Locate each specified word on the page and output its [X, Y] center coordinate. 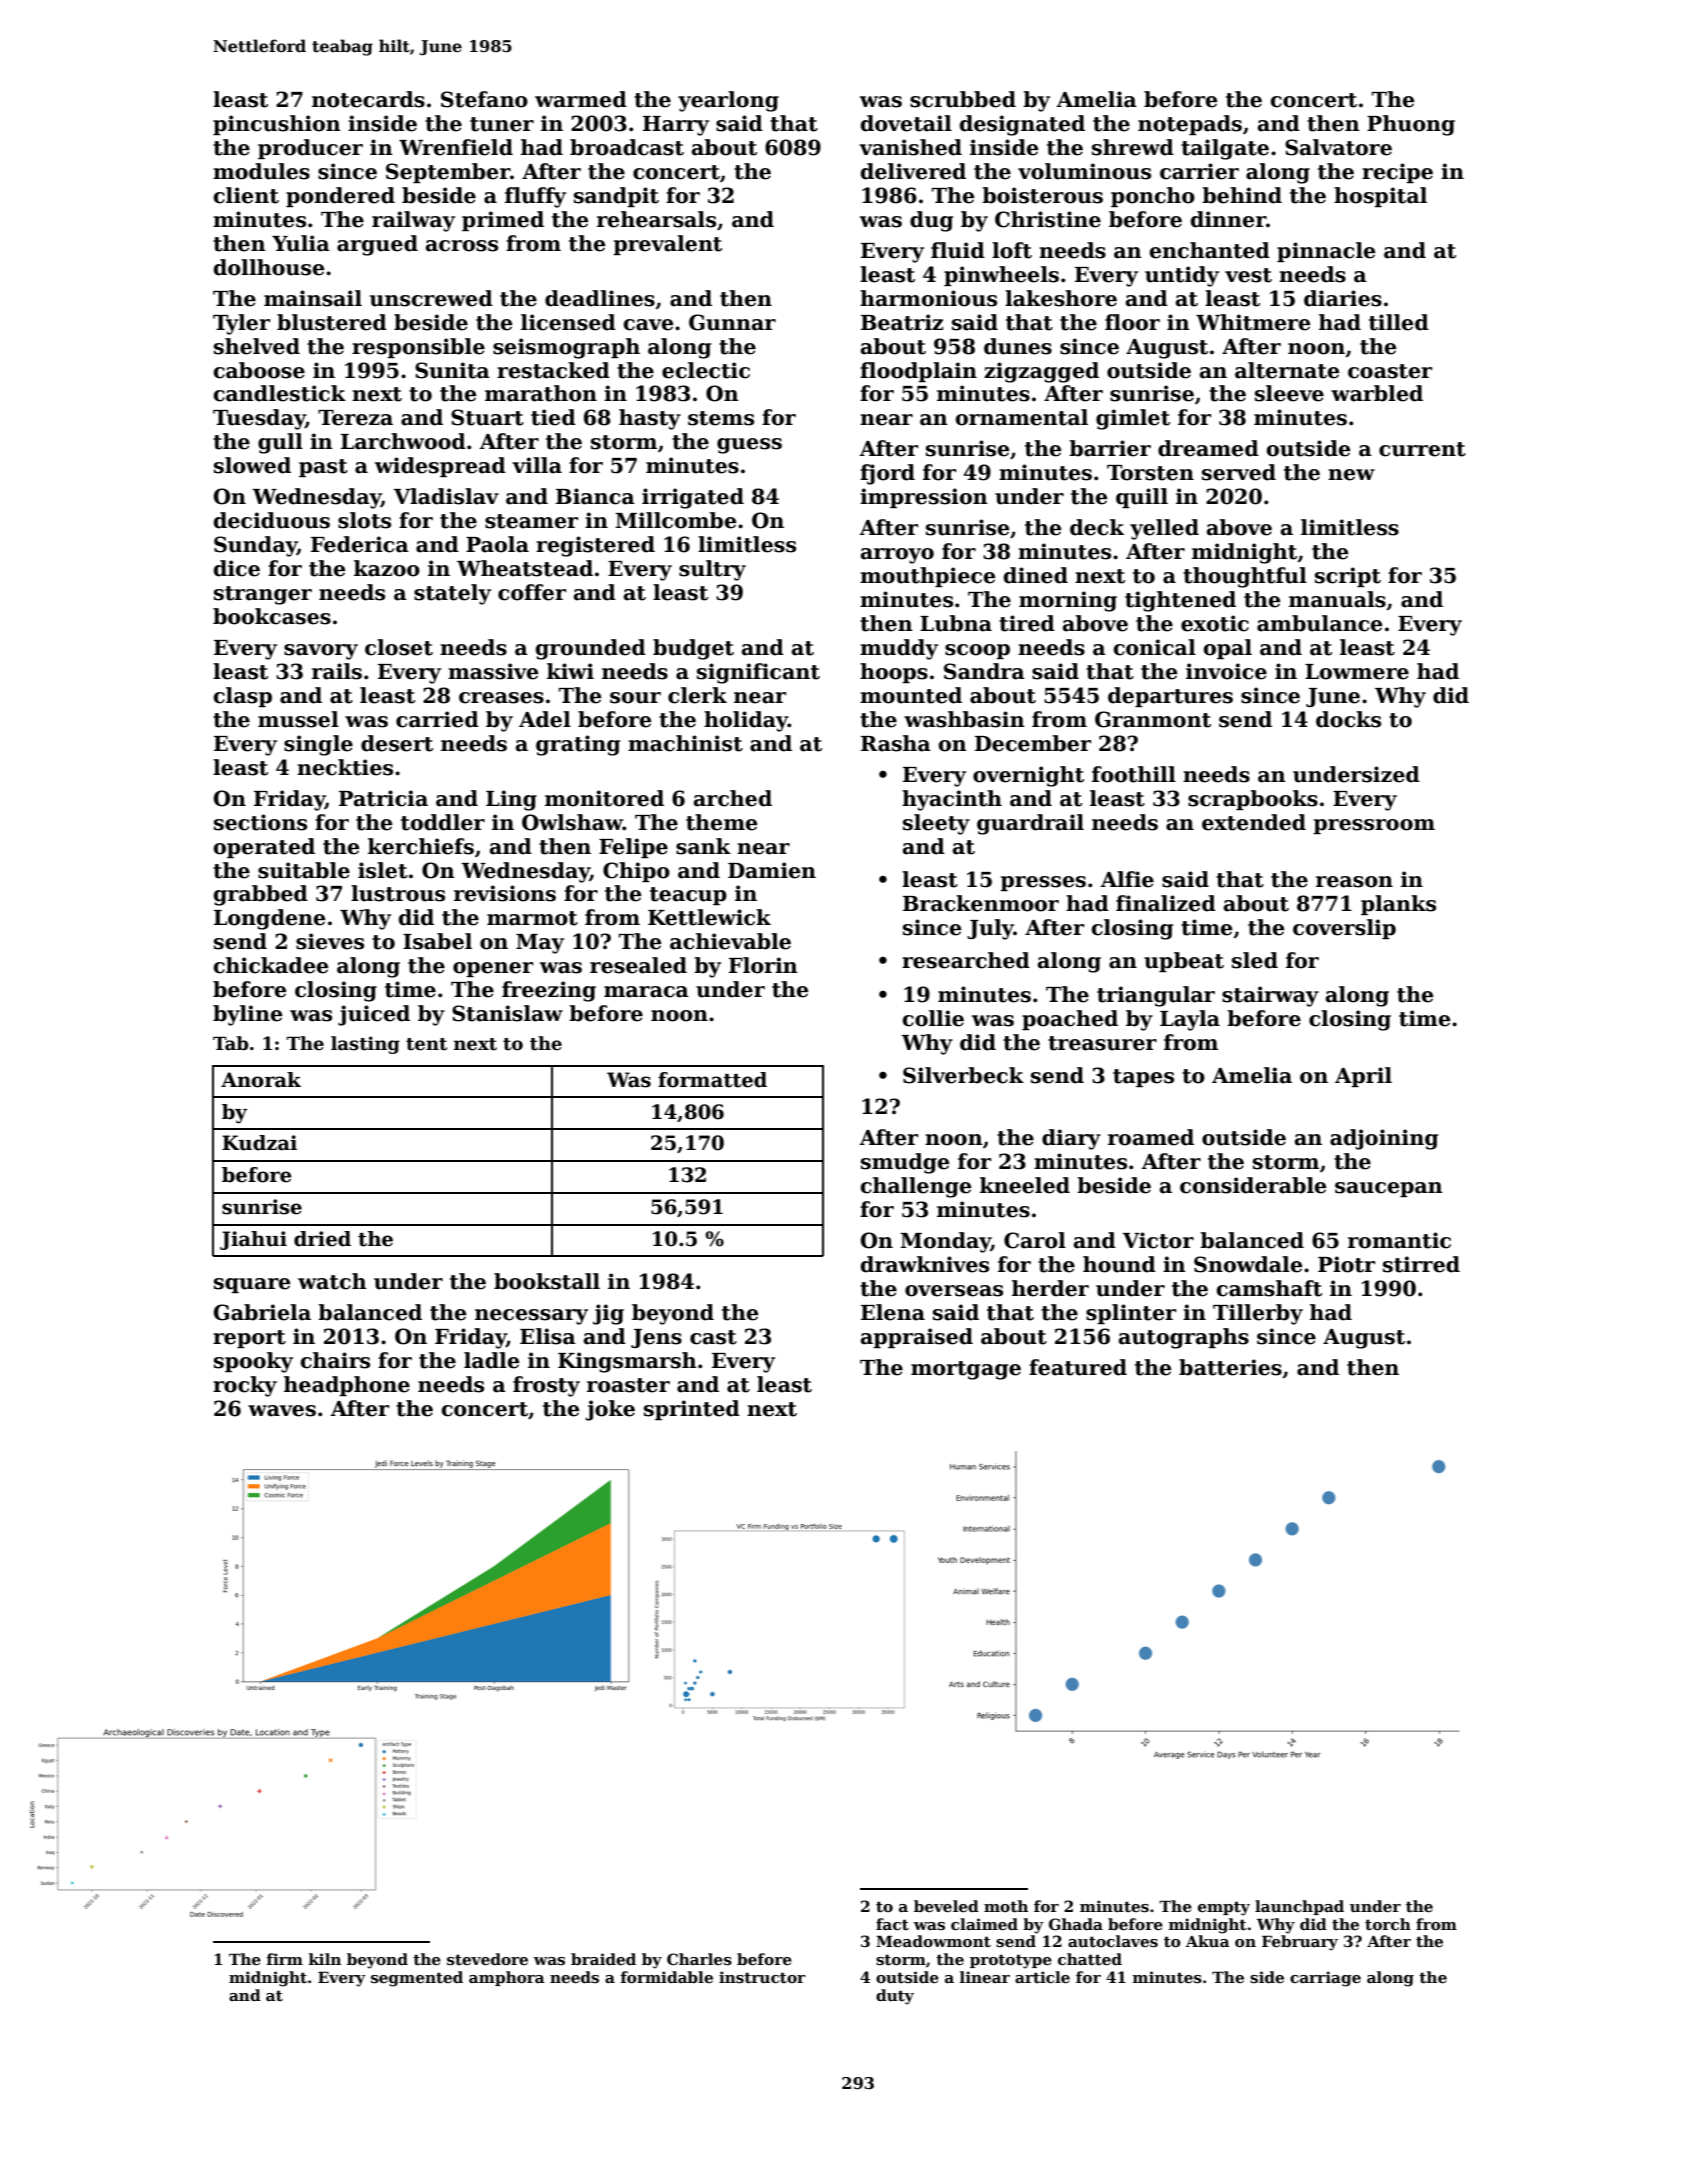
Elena [893, 1312]
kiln [325, 1959]
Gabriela [262, 1312]
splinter [1131, 1314]
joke [610, 1410]
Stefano [484, 99]
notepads [1190, 125]
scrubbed [963, 99]
